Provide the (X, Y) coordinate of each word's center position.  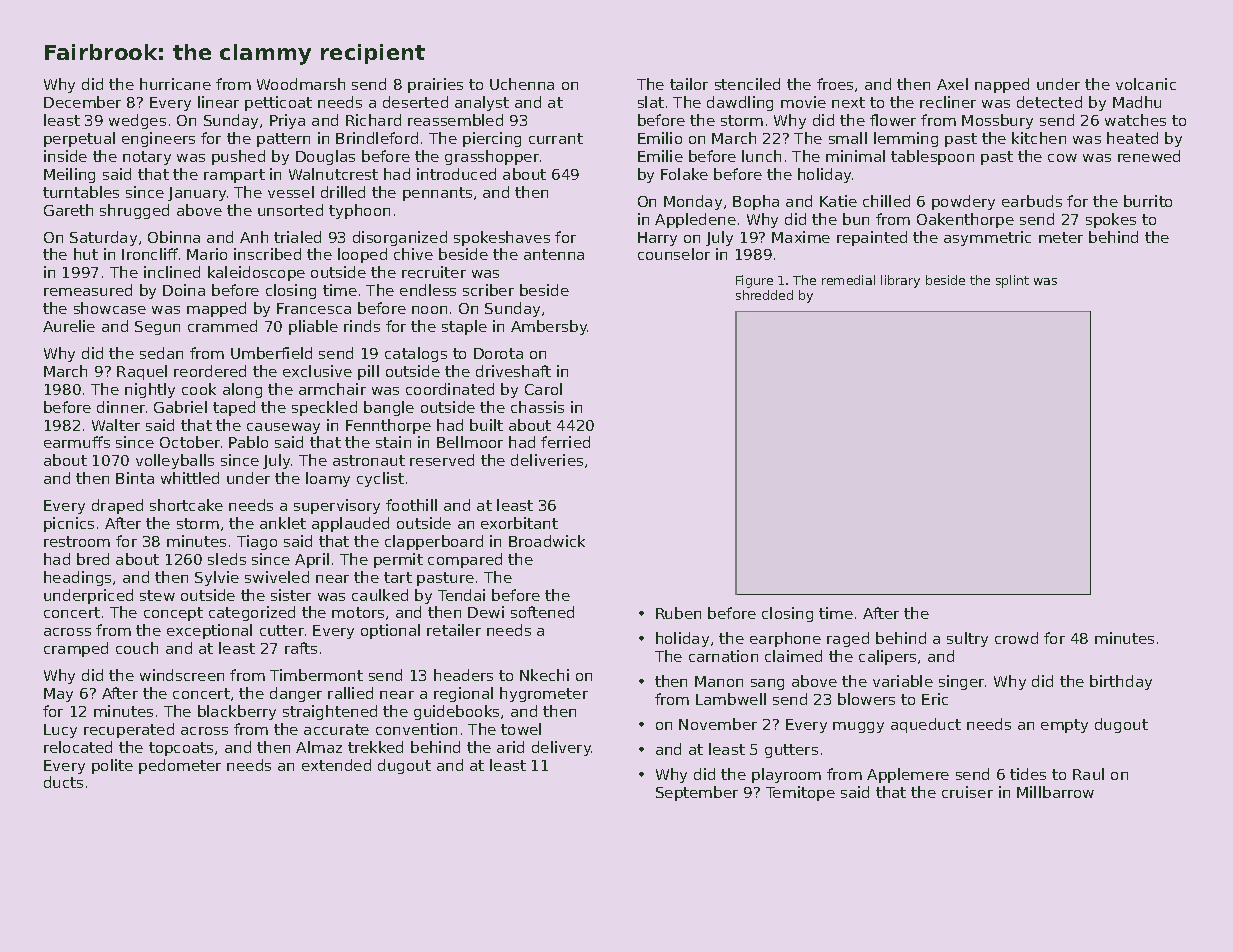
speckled (324, 408)
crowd (1016, 638)
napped (1002, 85)
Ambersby (549, 327)
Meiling (69, 175)
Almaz (319, 747)
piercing (492, 139)
